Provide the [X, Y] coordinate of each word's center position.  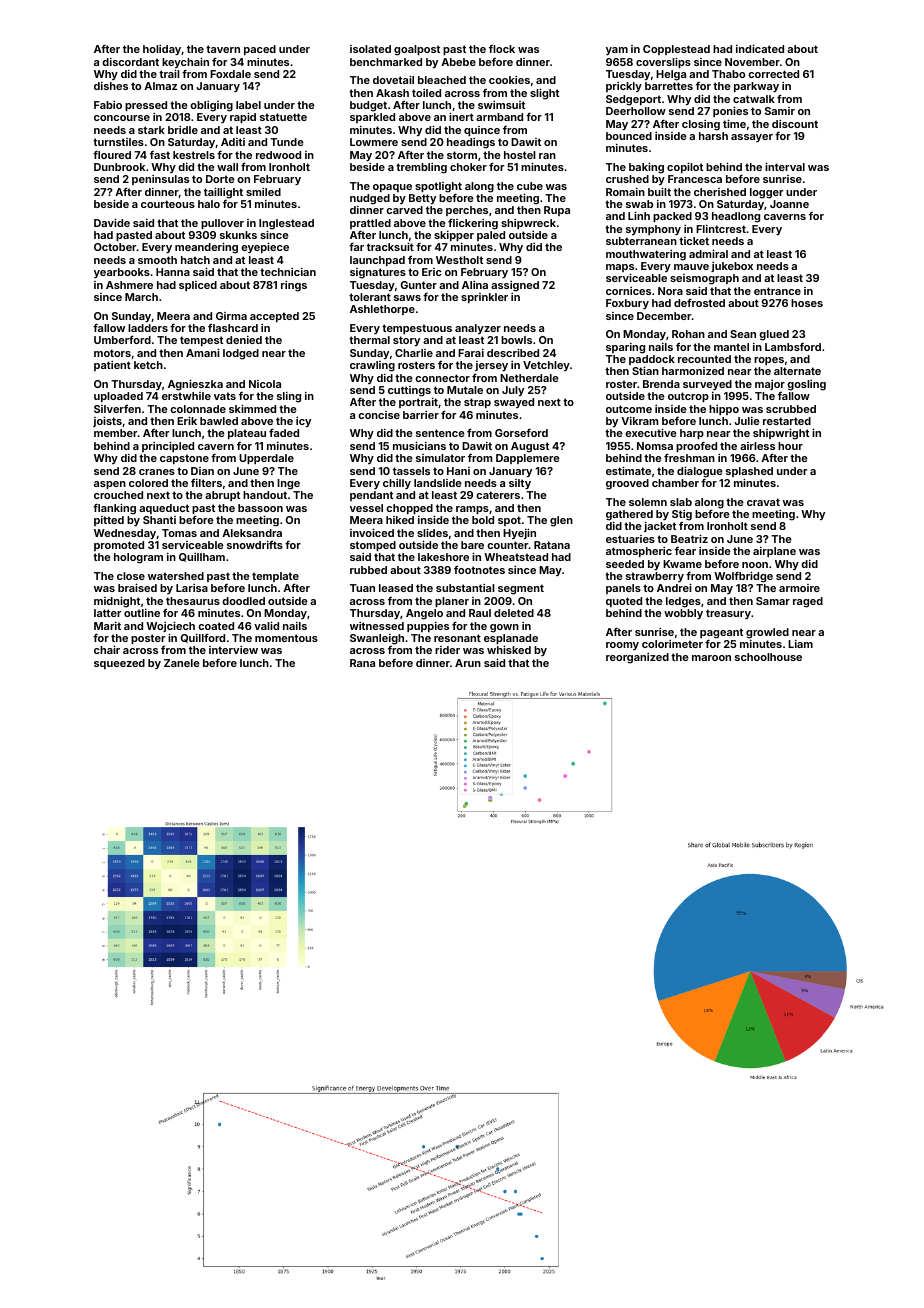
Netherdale [529, 378]
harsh [713, 136]
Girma [231, 316]
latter [107, 613]
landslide [438, 483]
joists [107, 421]
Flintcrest [721, 229]
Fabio [108, 105]
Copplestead [676, 50]
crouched [118, 495]
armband [499, 117]
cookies [509, 80]
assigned [515, 286]
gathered [629, 515]
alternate [797, 371]
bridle [183, 130]
